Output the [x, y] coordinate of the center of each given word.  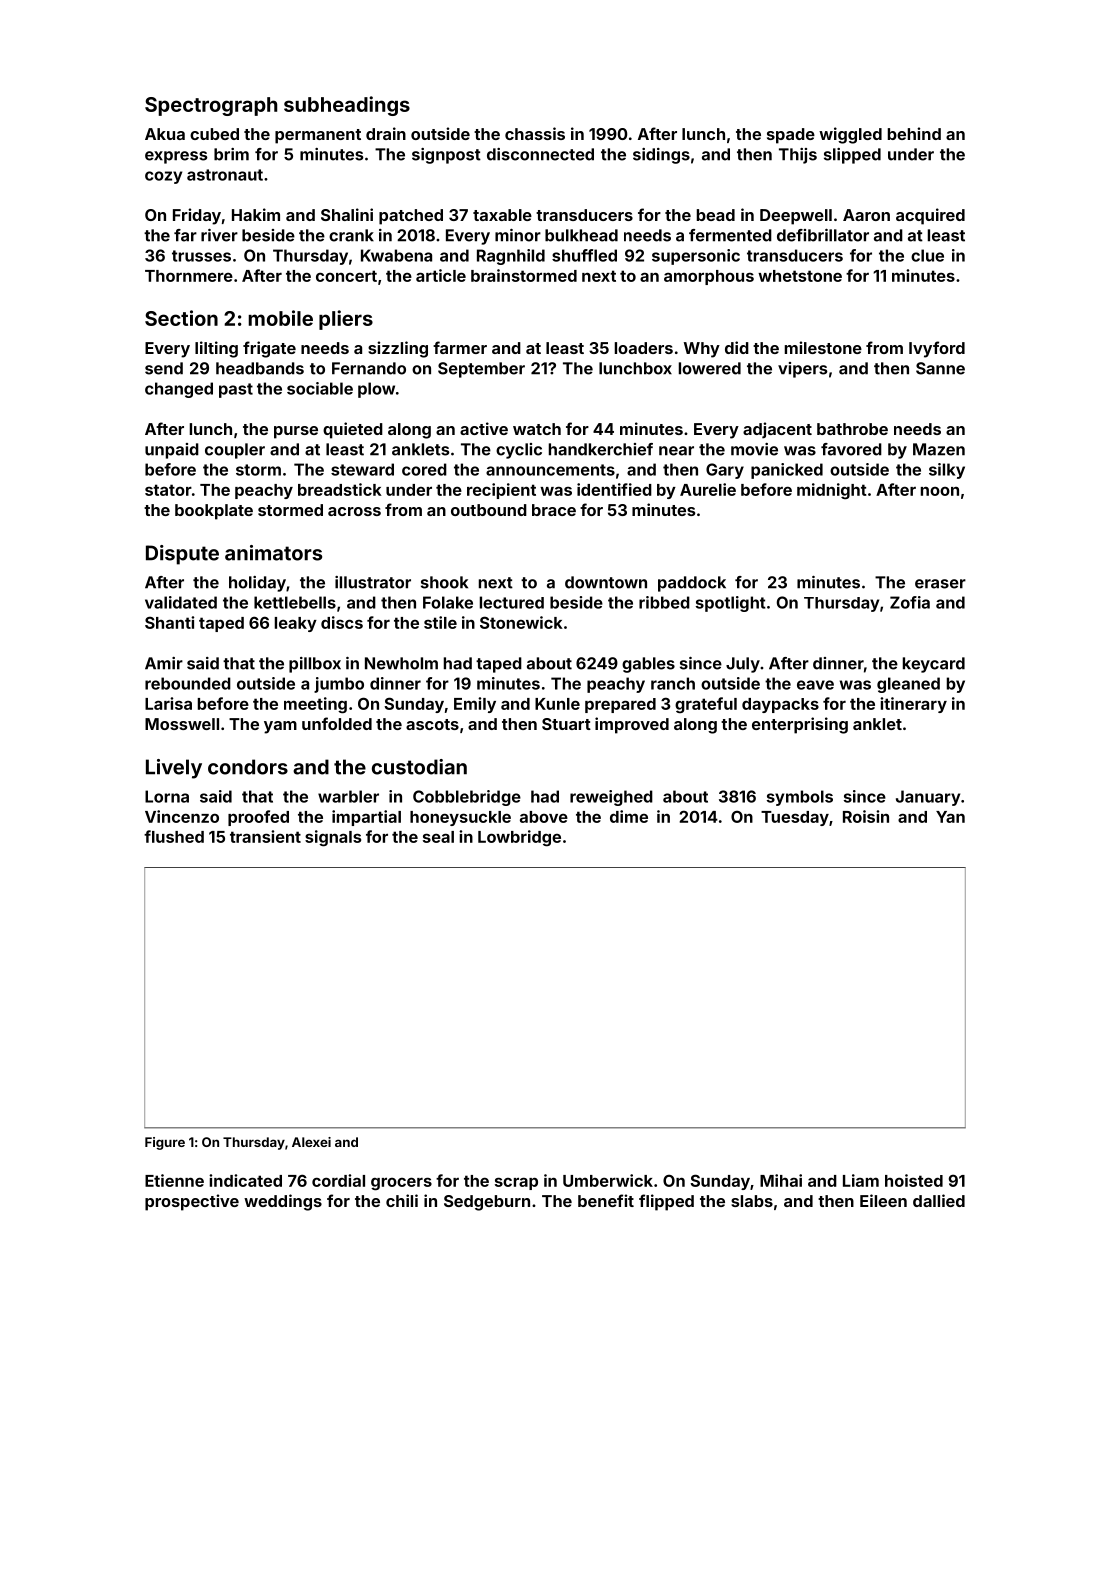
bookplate [214, 512]
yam [280, 727]
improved [632, 725]
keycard [934, 665]
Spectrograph [211, 106]
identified [614, 489]
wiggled [850, 135]
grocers [401, 1184]
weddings [283, 1202]
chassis [535, 133]
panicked [787, 471]
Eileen [883, 1200]
